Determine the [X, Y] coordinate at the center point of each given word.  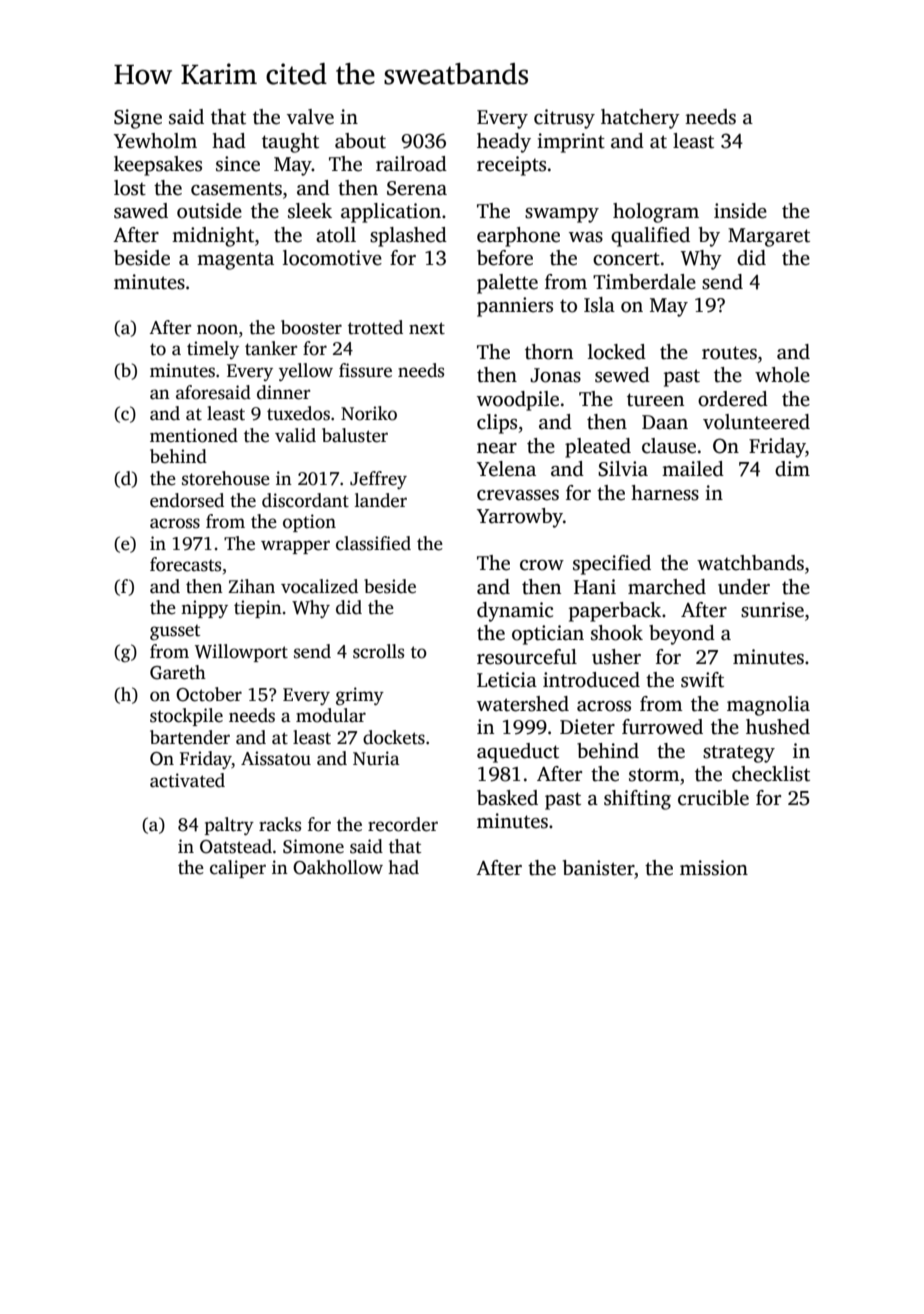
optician [548, 635]
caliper [238, 869]
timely [213, 350]
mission [714, 868]
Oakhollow [338, 867]
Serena [417, 188]
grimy [360, 696]
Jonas [555, 375]
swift [702, 680]
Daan [665, 422]
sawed [141, 211]
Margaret [769, 237]
